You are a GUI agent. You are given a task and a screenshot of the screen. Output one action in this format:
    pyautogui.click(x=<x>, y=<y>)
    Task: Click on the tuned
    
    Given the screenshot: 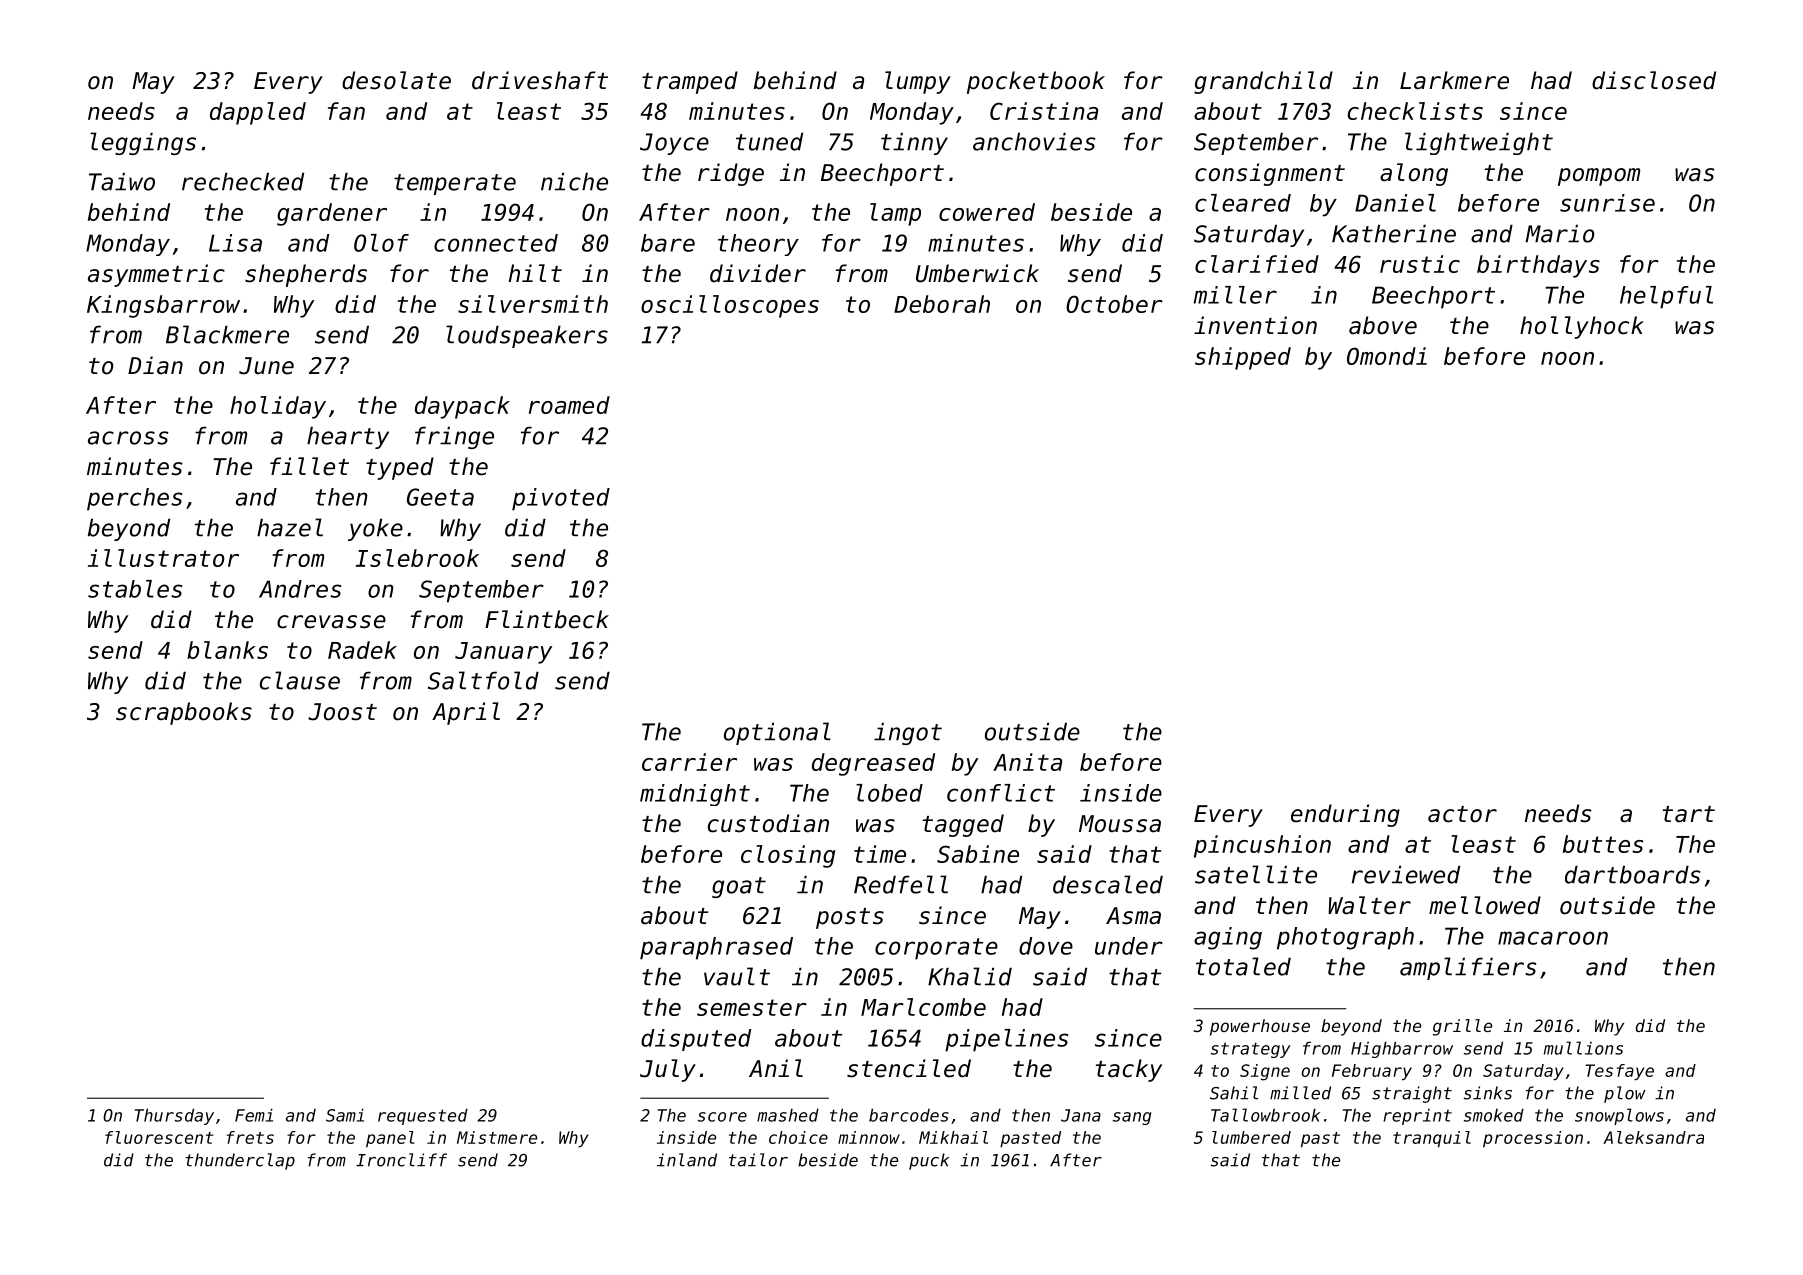 What is the action you would take?
    pyautogui.click(x=769, y=141)
